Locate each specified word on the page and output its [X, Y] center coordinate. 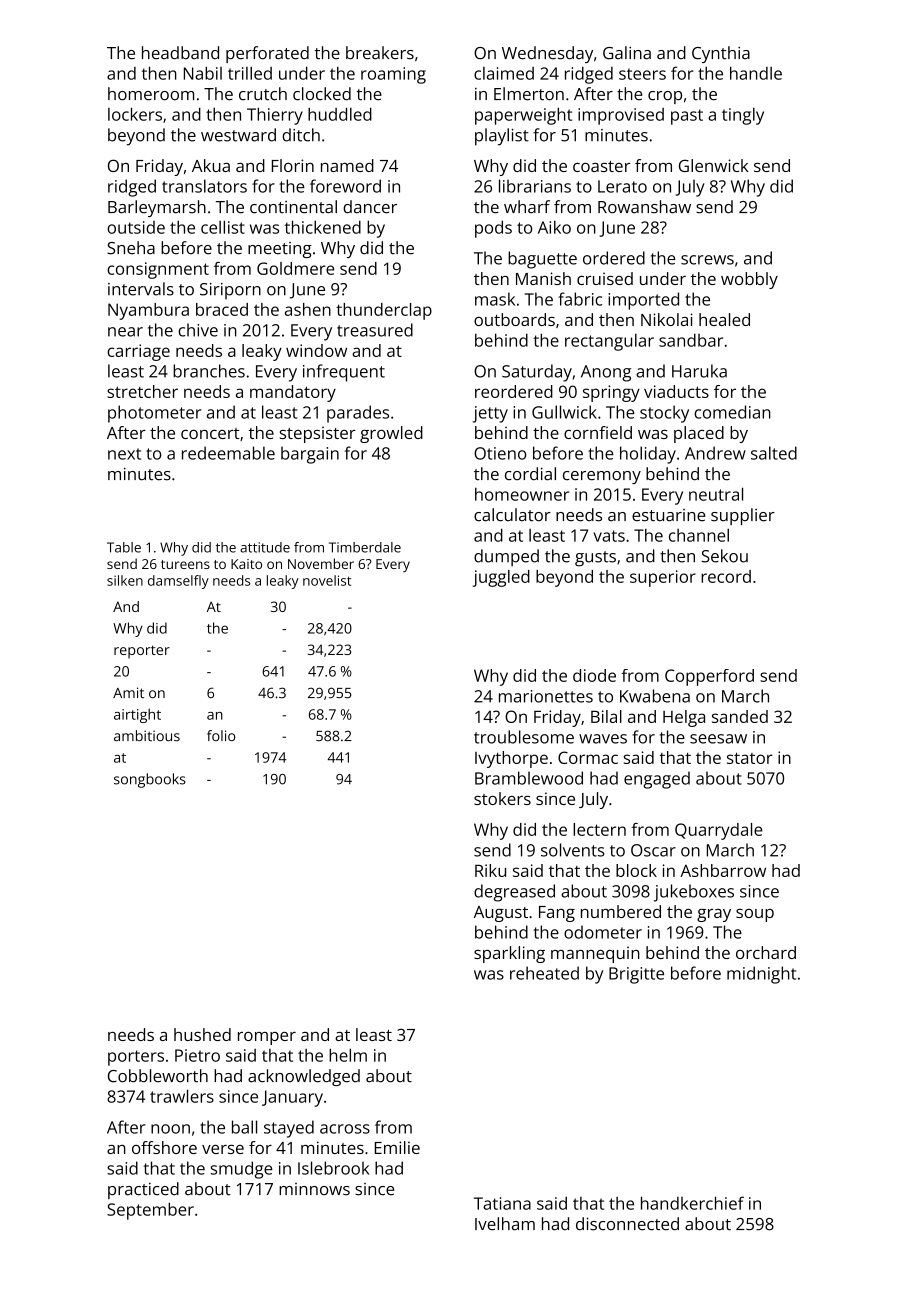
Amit [128, 692]
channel [699, 535]
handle [756, 73]
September [150, 1211]
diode [594, 675]
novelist [327, 580]
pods [493, 229]
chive [198, 330]
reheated [544, 973]
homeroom [151, 94]
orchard [766, 952]
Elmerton [529, 94]
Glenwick [714, 165]
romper [267, 1038]
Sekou [725, 556]
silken [125, 580]
